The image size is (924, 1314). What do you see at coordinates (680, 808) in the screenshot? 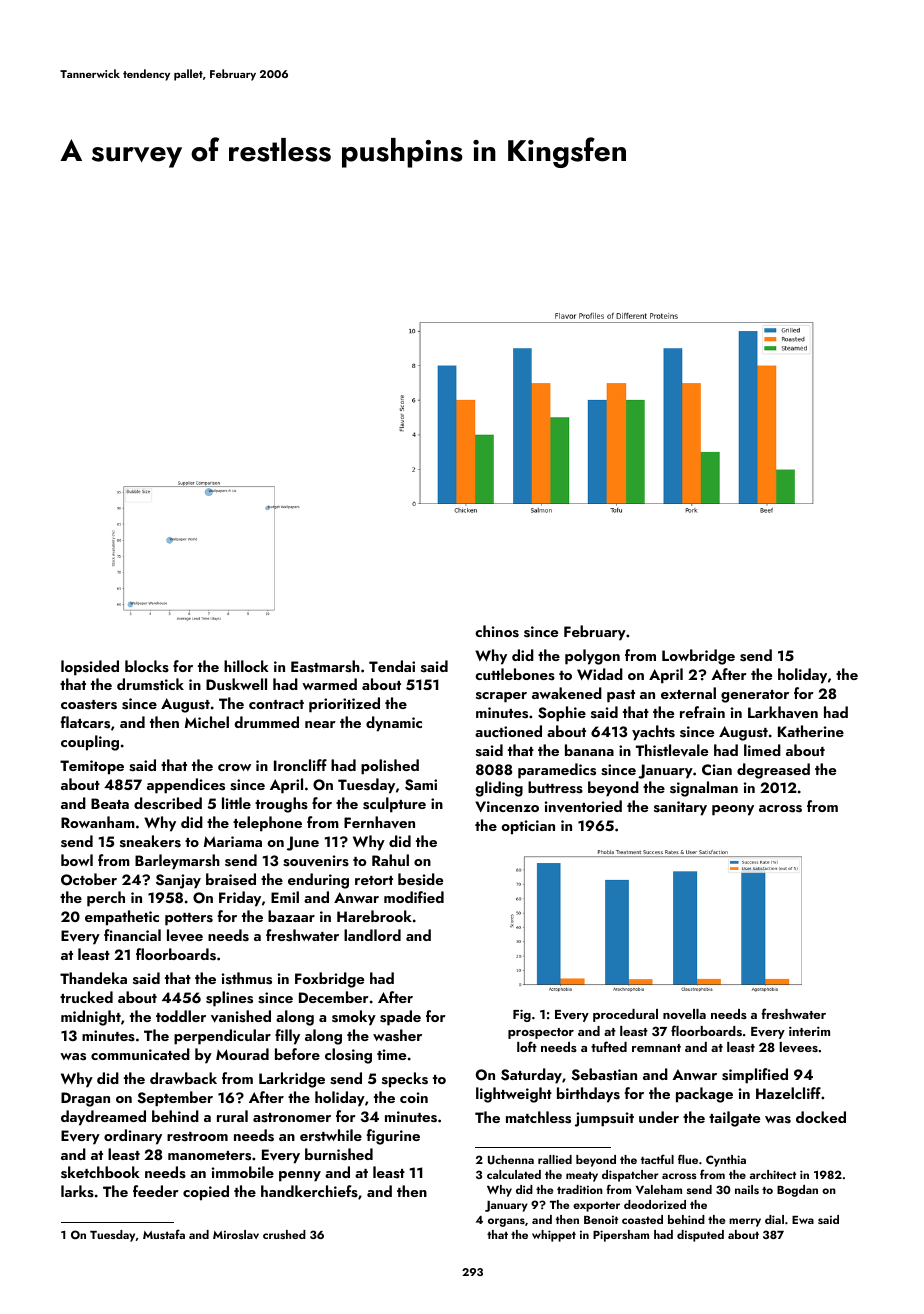
I see `sanitary` at bounding box center [680, 808].
